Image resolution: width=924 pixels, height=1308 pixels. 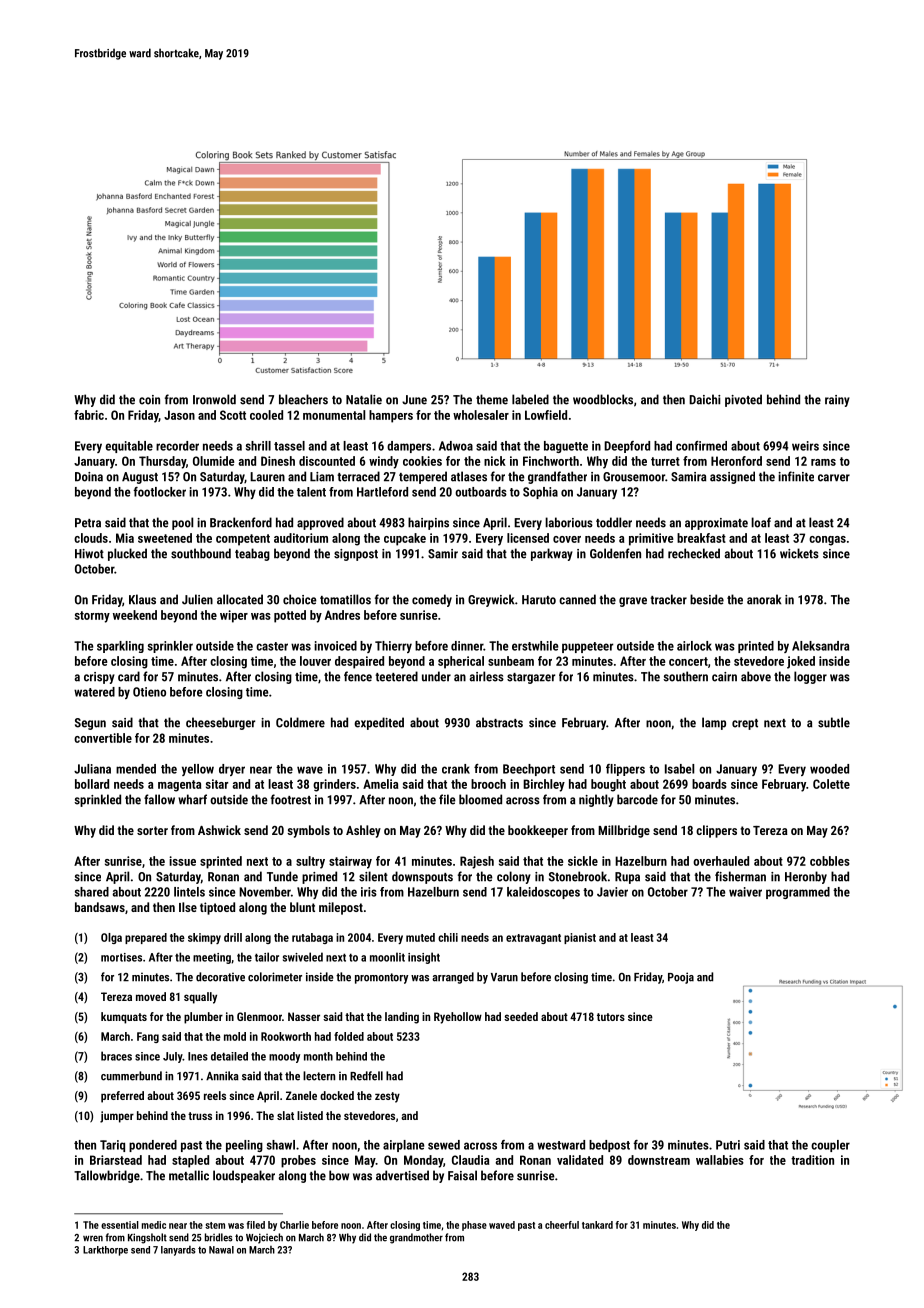 I want to click on lamp, so click(x=714, y=723).
